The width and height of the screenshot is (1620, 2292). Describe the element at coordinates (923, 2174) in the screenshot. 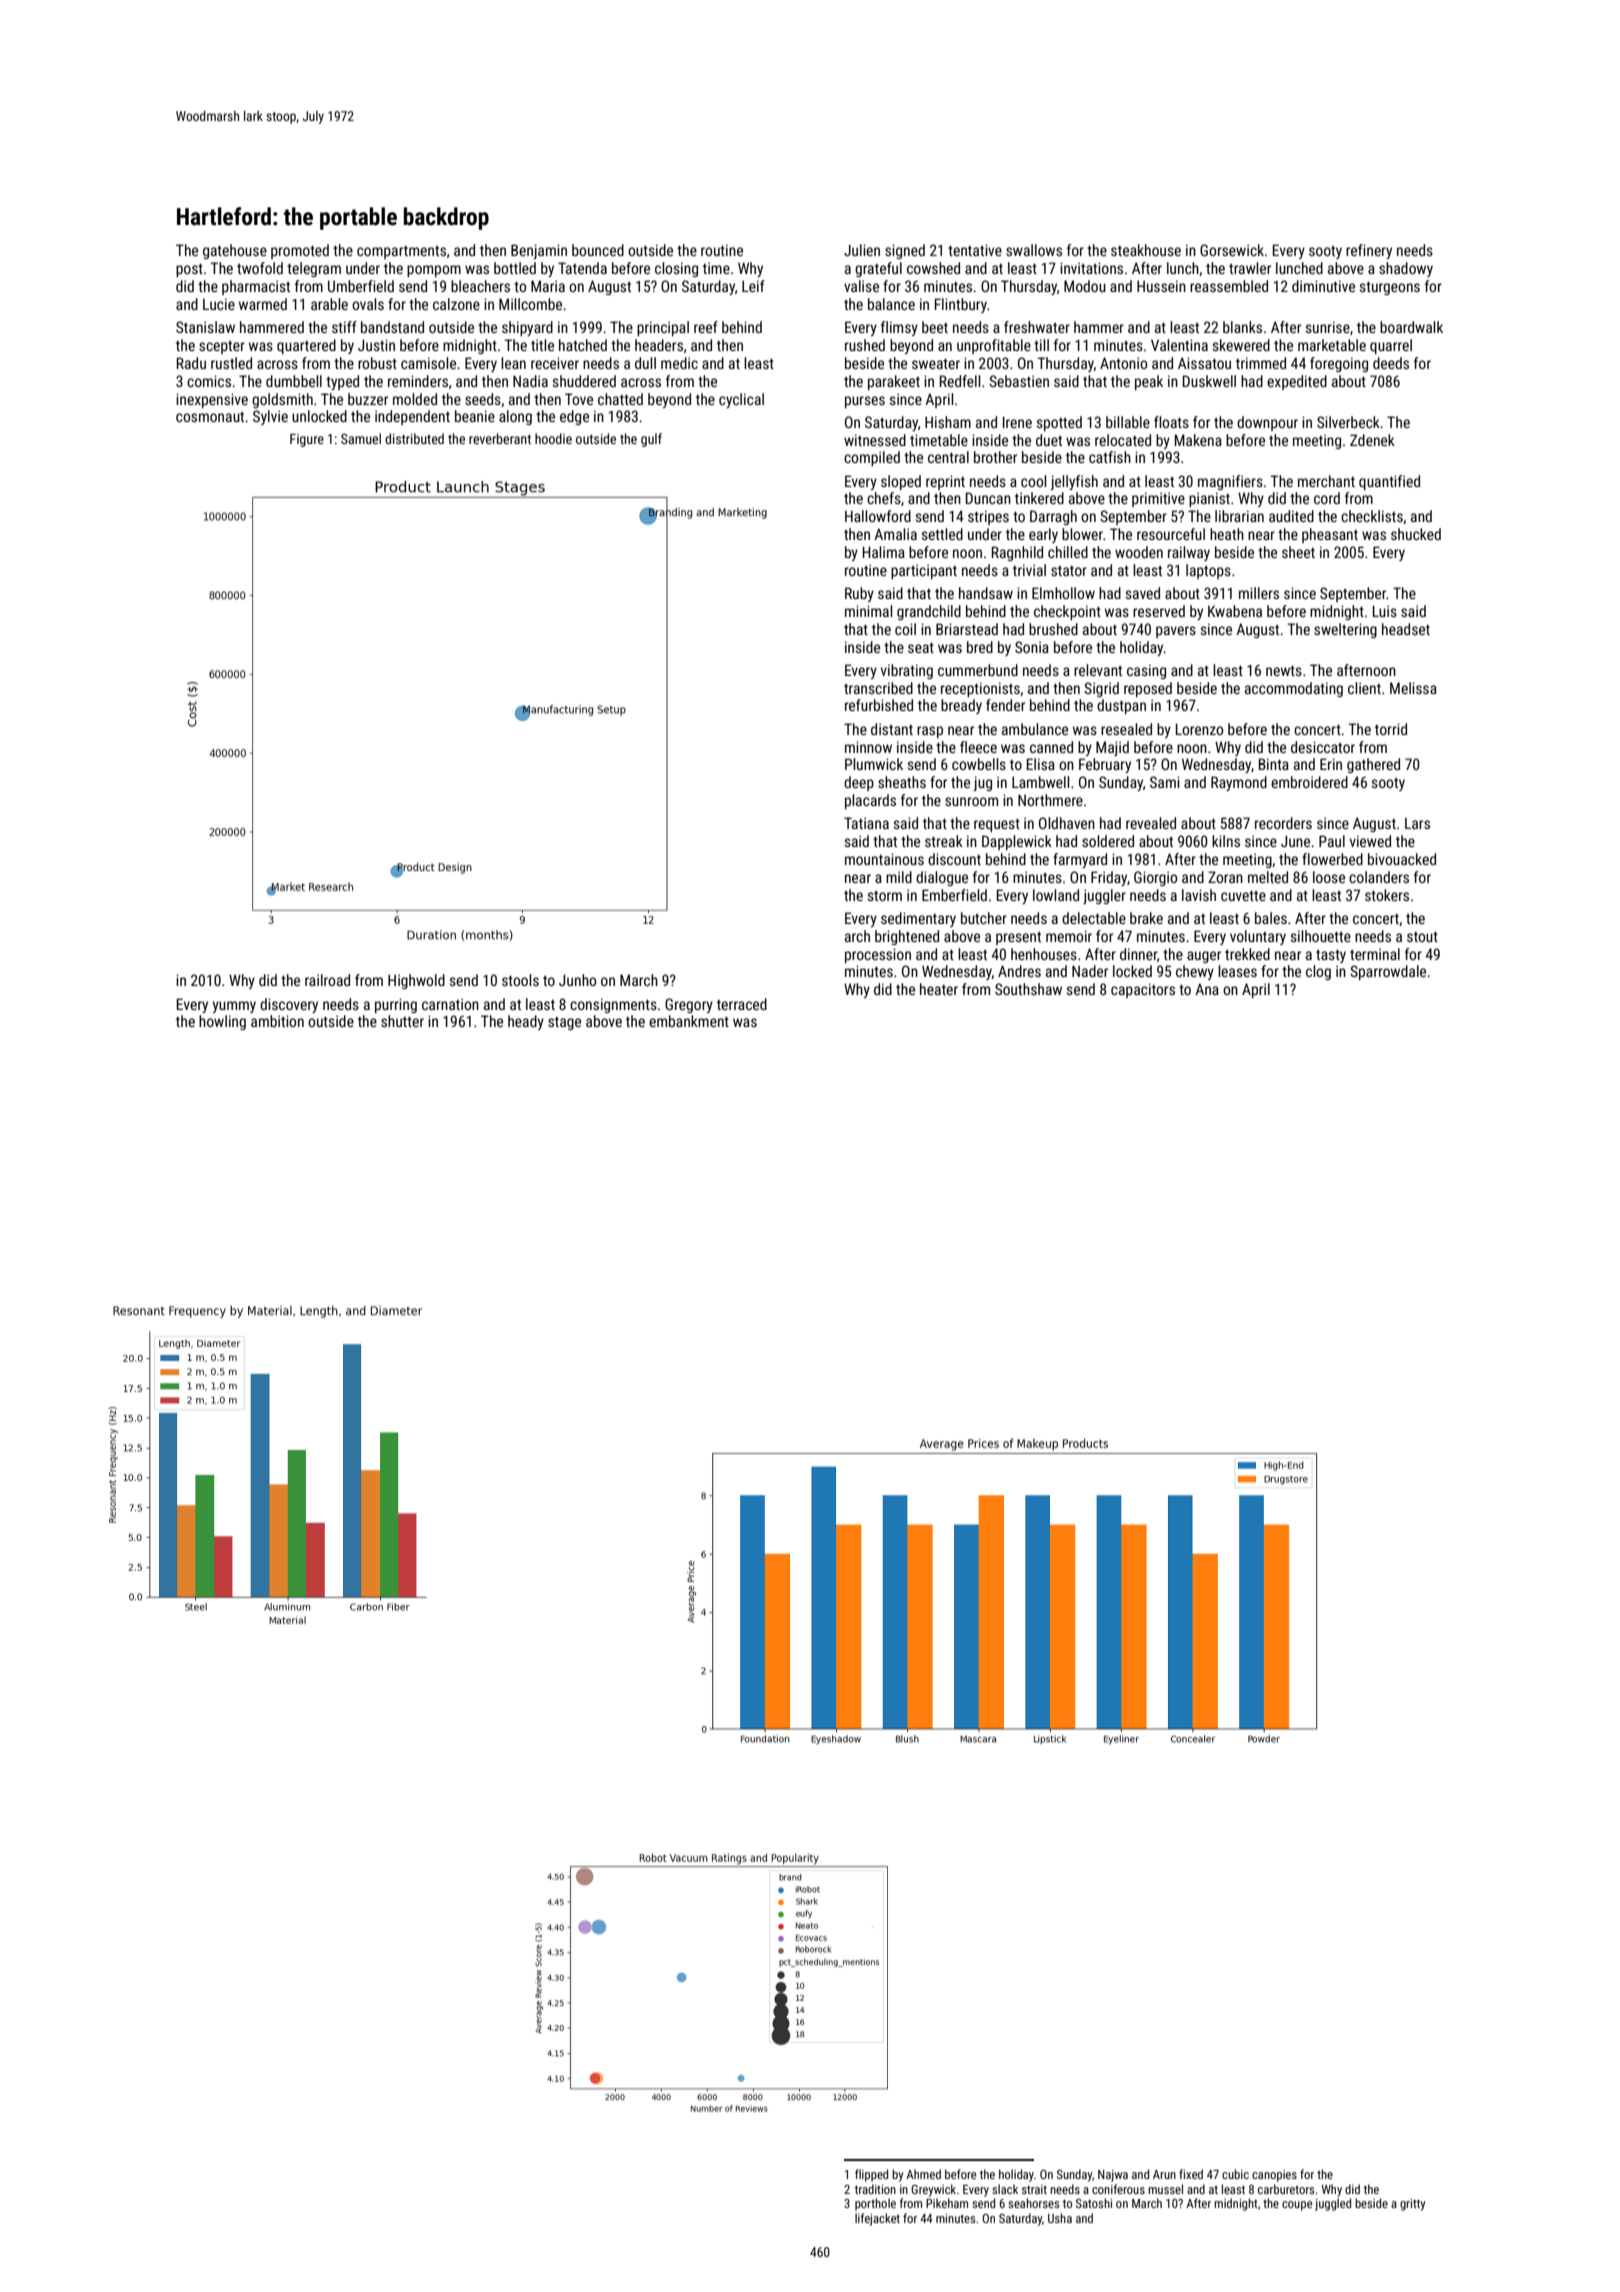

I see `Ahmed` at that location.
